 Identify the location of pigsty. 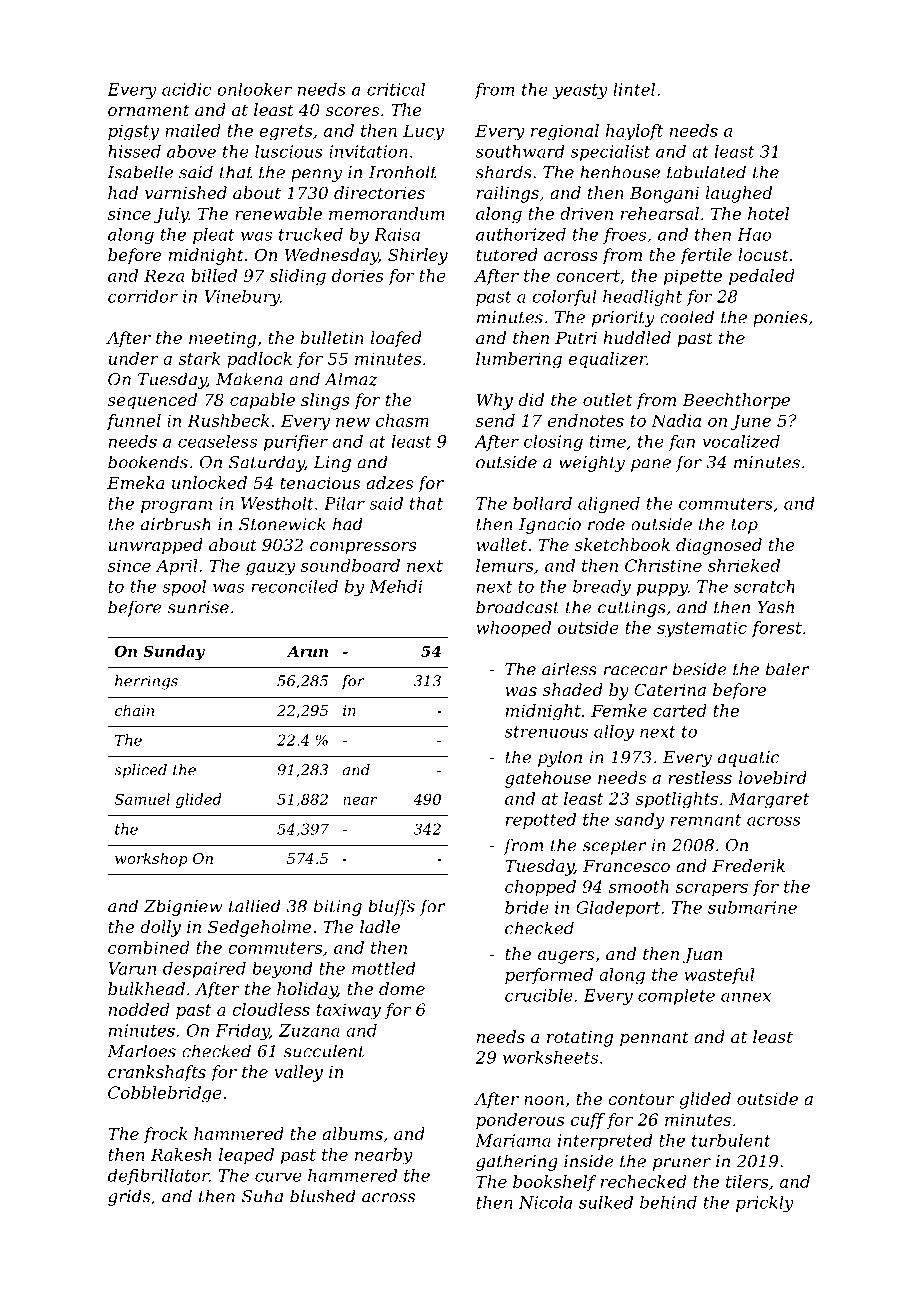
(133, 132).
